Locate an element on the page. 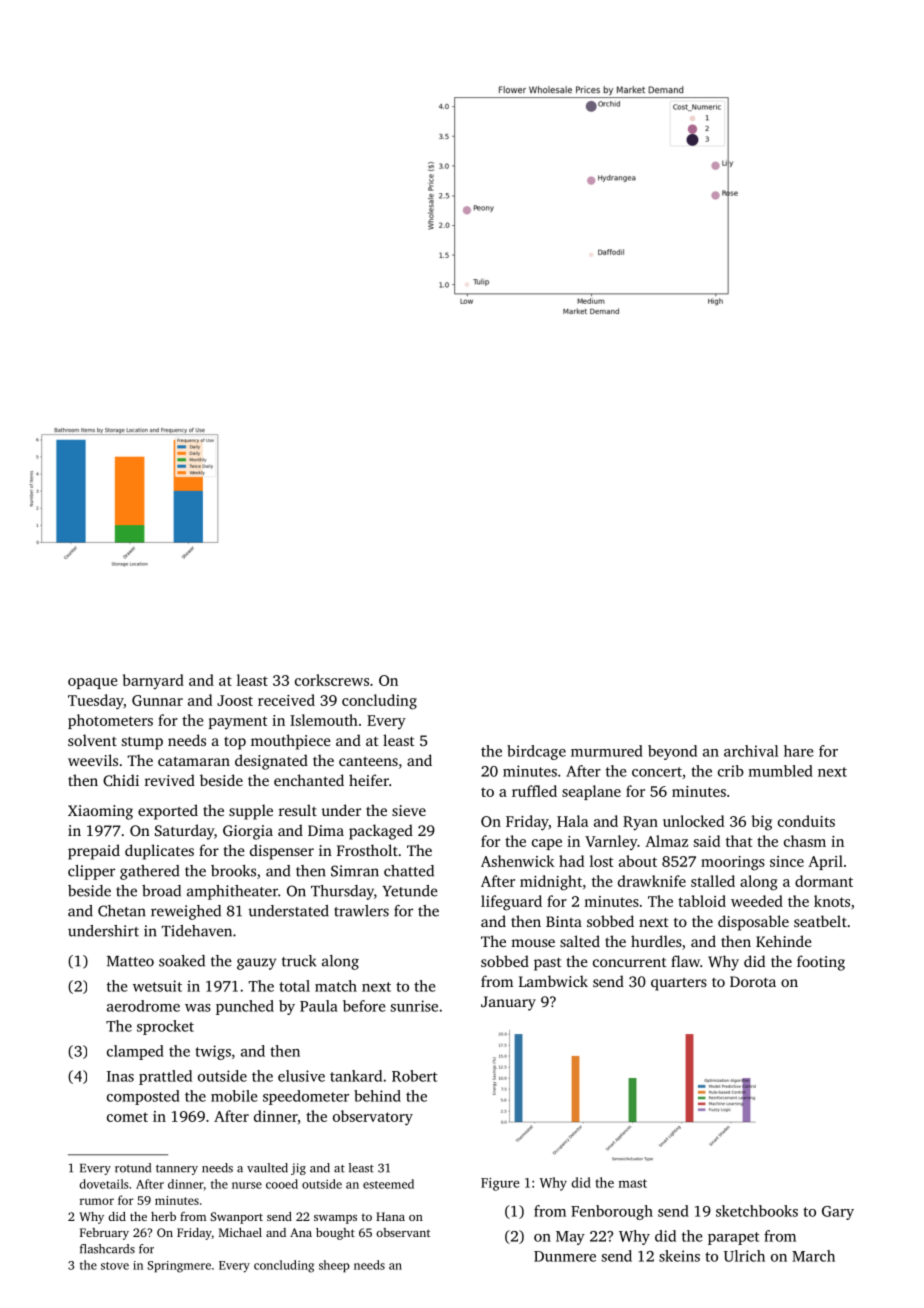 The image size is (924, 1308). hare is located at coordinates (799, 751).
